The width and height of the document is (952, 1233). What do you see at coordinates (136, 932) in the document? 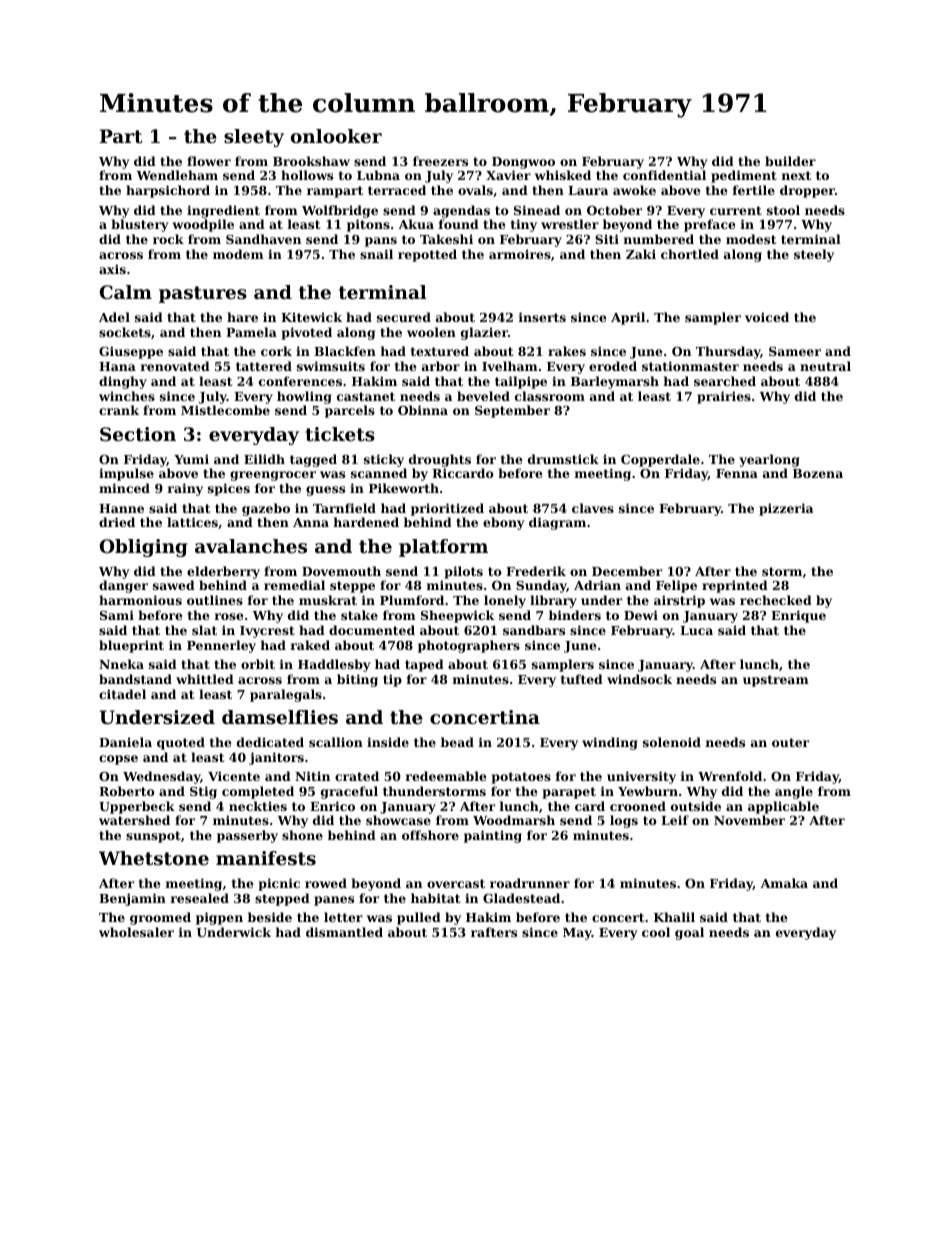
I see `wholesaler` at bounding box center [136, 932].
